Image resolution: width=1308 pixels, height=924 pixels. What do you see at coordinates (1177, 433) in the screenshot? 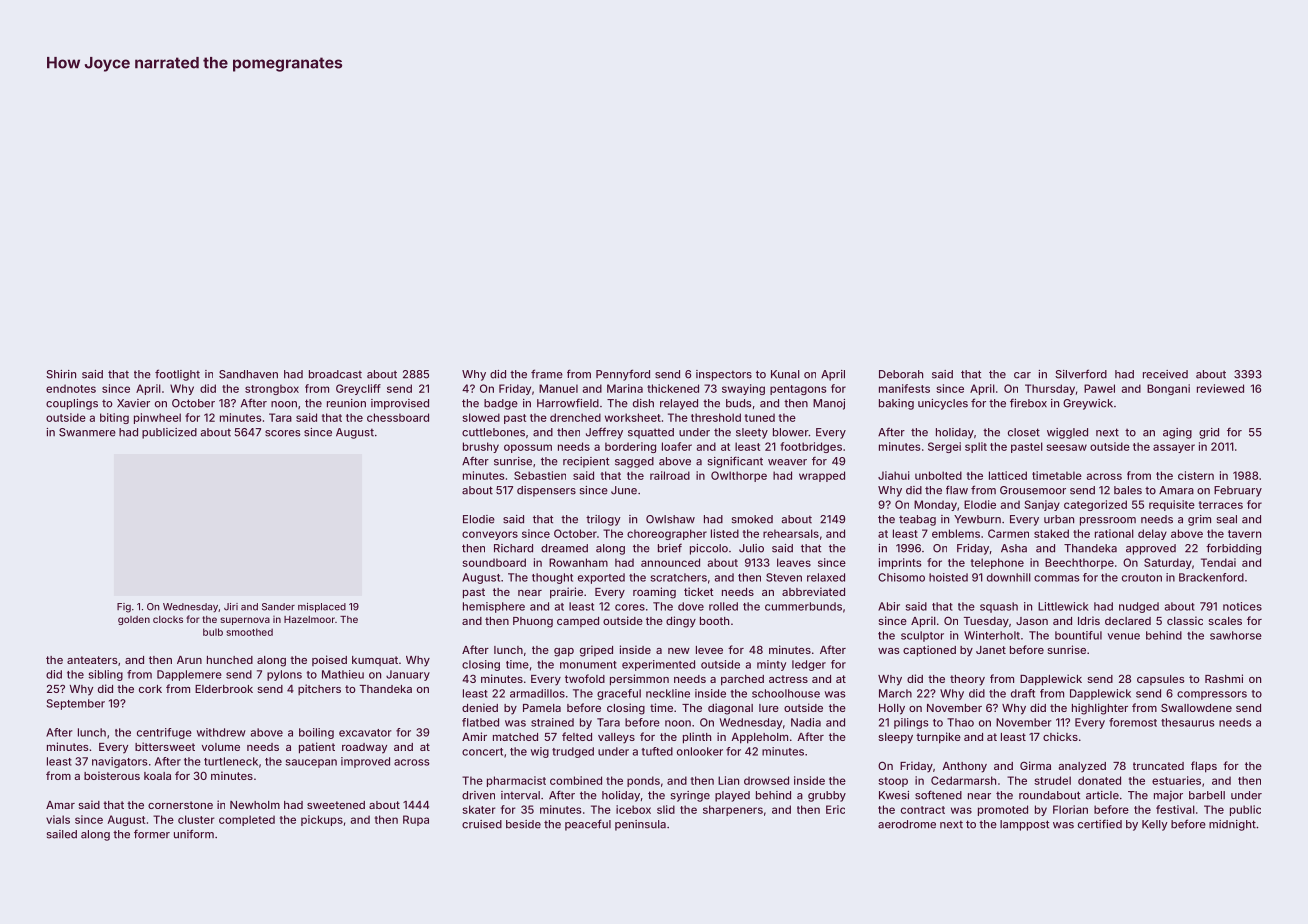
I see `aging` at bounding box center [1177, 433].
